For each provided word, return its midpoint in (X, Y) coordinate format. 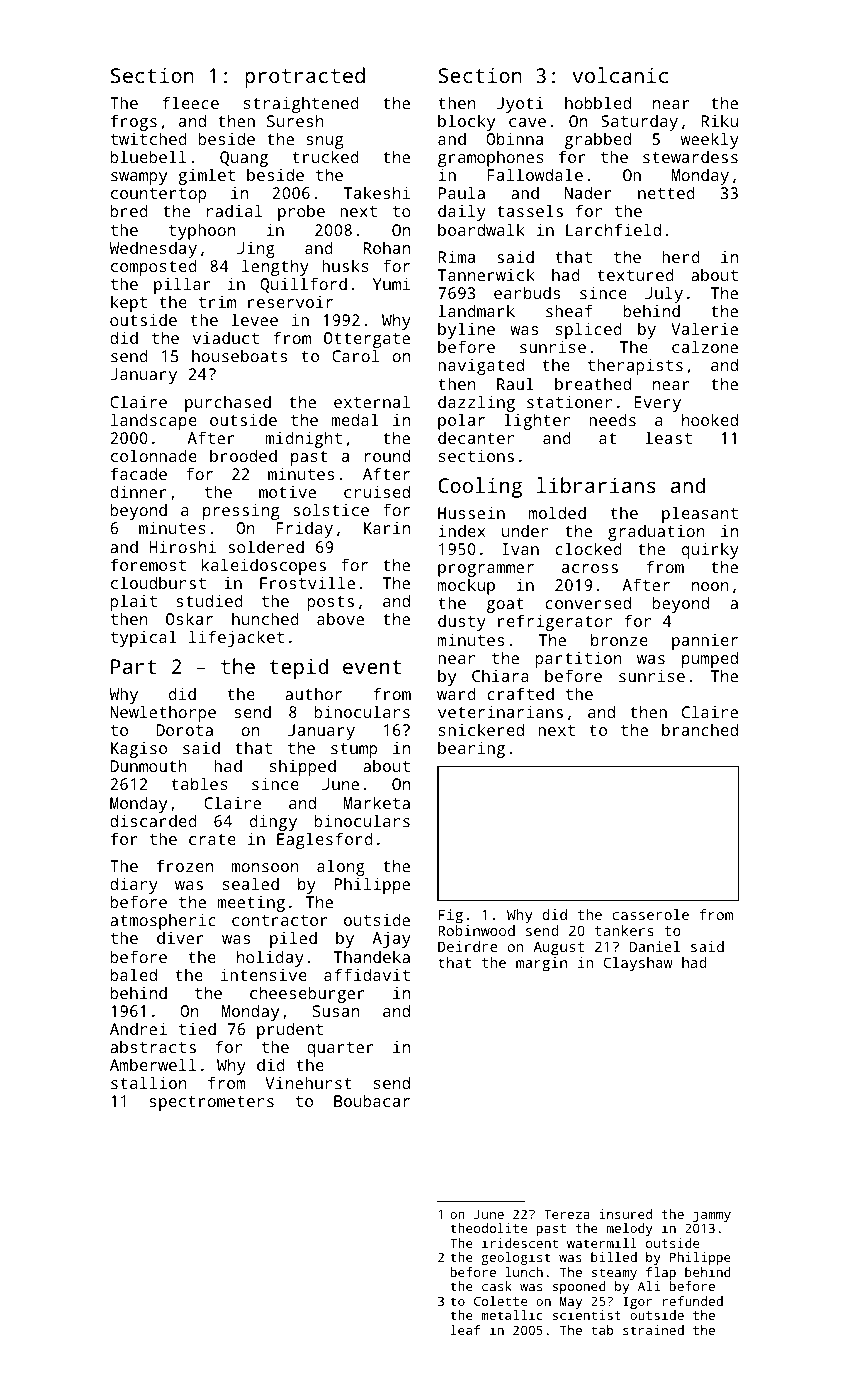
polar (461, 421)
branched (700, 729)
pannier (705, 642)
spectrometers (211, 1103)
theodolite (489, 1228)
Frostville (307, 582)
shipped (303, 767)
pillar (182, 285)
